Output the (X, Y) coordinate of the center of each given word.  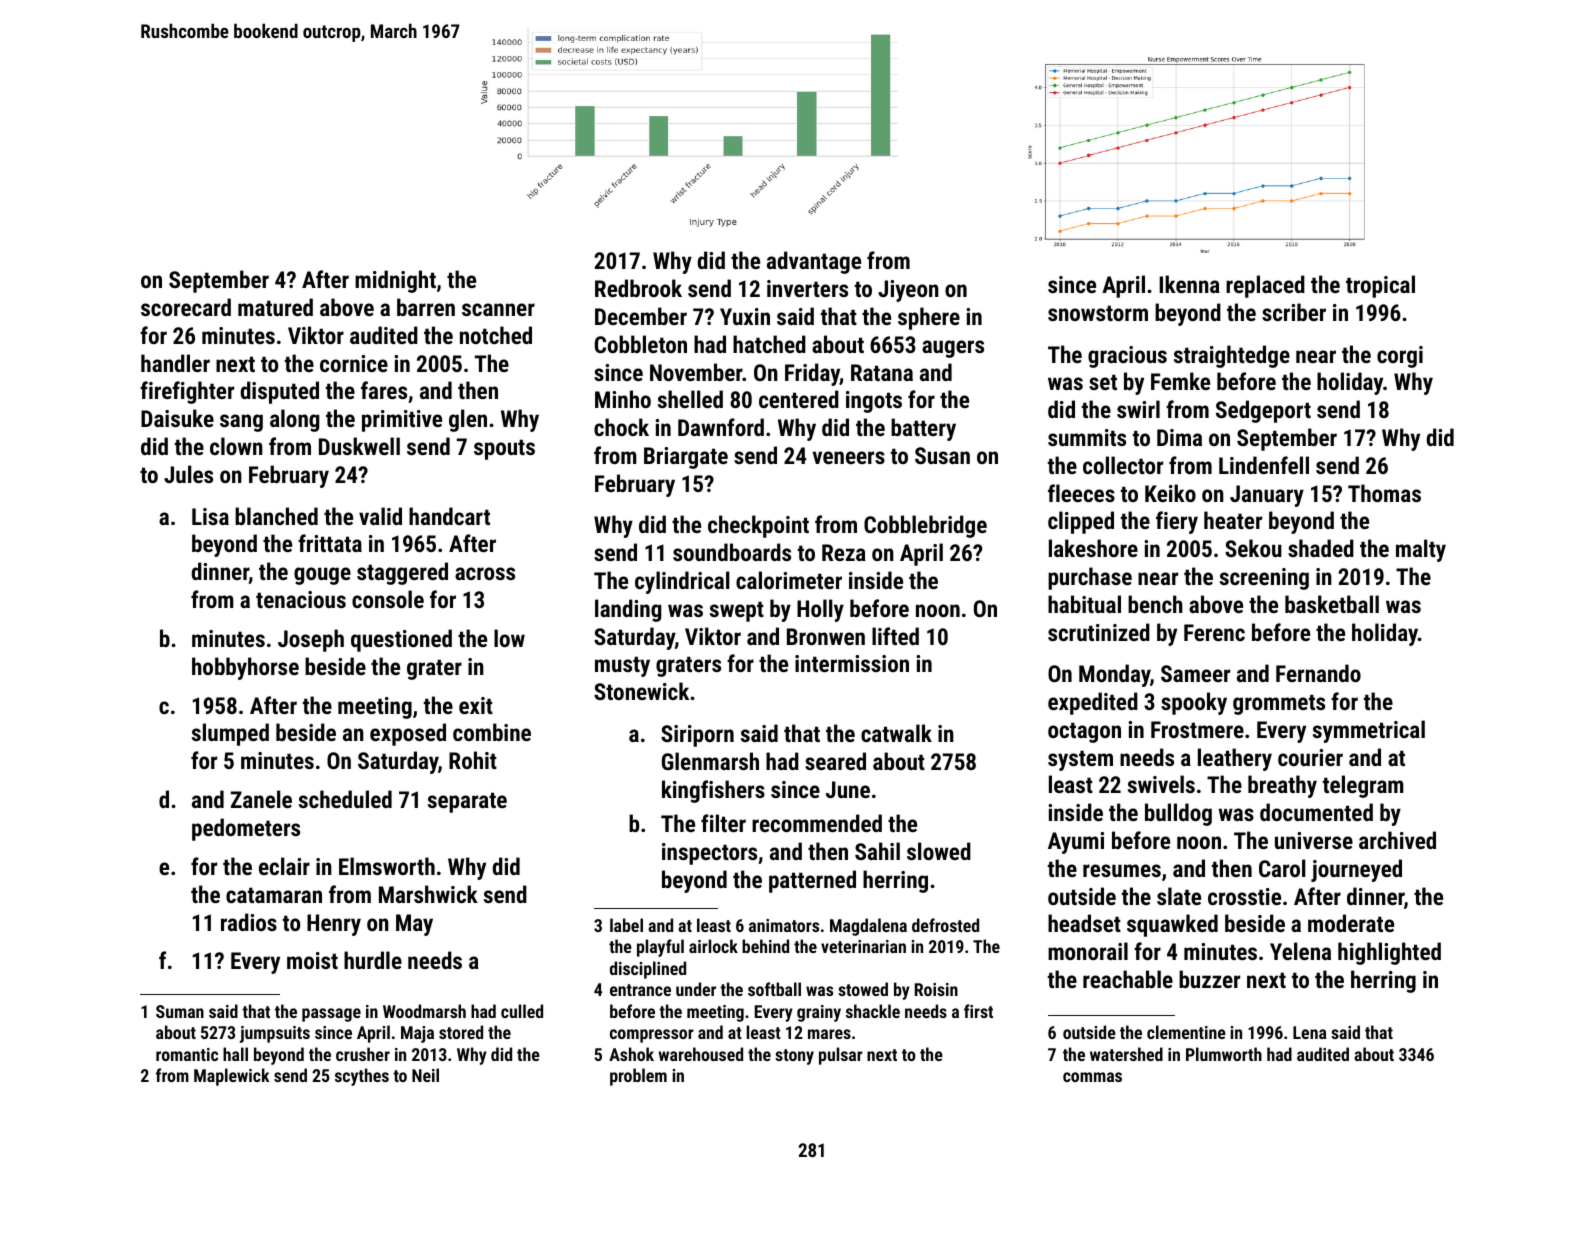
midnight (395, 281)
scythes (362, 1077)
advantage (814, 262)
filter (723, 823)
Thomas (1384, 493)
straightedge (1232, 356)
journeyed (1356, 870)
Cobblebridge (925, 526)
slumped (230, 734)
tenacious (301, 599)
